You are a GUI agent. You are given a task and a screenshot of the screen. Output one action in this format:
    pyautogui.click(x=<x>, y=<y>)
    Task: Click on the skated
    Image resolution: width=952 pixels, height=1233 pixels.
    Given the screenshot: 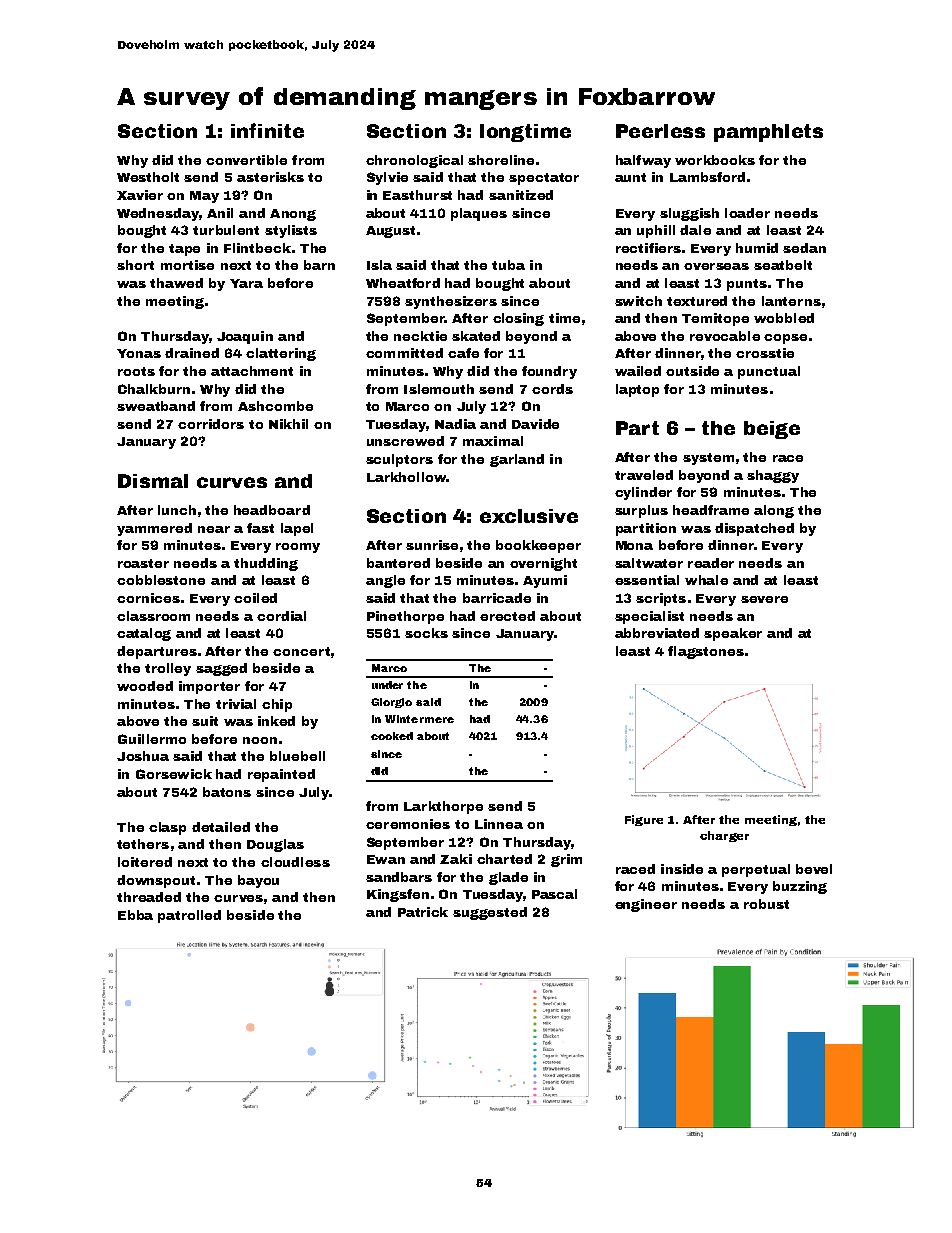 What is the action you would take?
    pyautogui.click(x=476, y=336)
